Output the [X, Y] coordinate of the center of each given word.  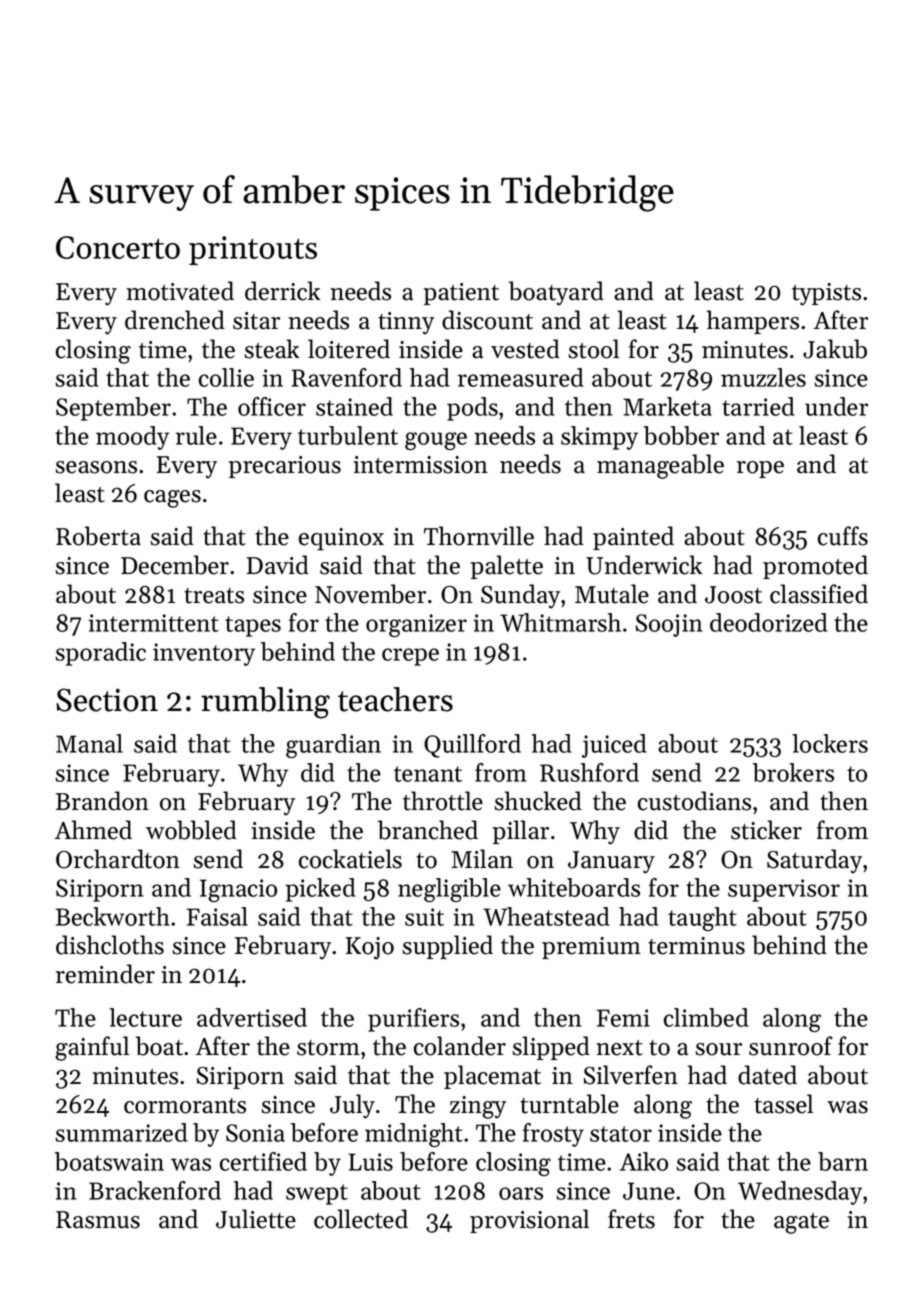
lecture [145, 1017]
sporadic [101, 654]
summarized [121, 1132]
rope [760, 469]
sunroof [791, 1046]
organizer [416, 625]
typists [826, 294]
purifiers [413, 1020]
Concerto [118, 247]
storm [328, 1048]
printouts [253, 250]
